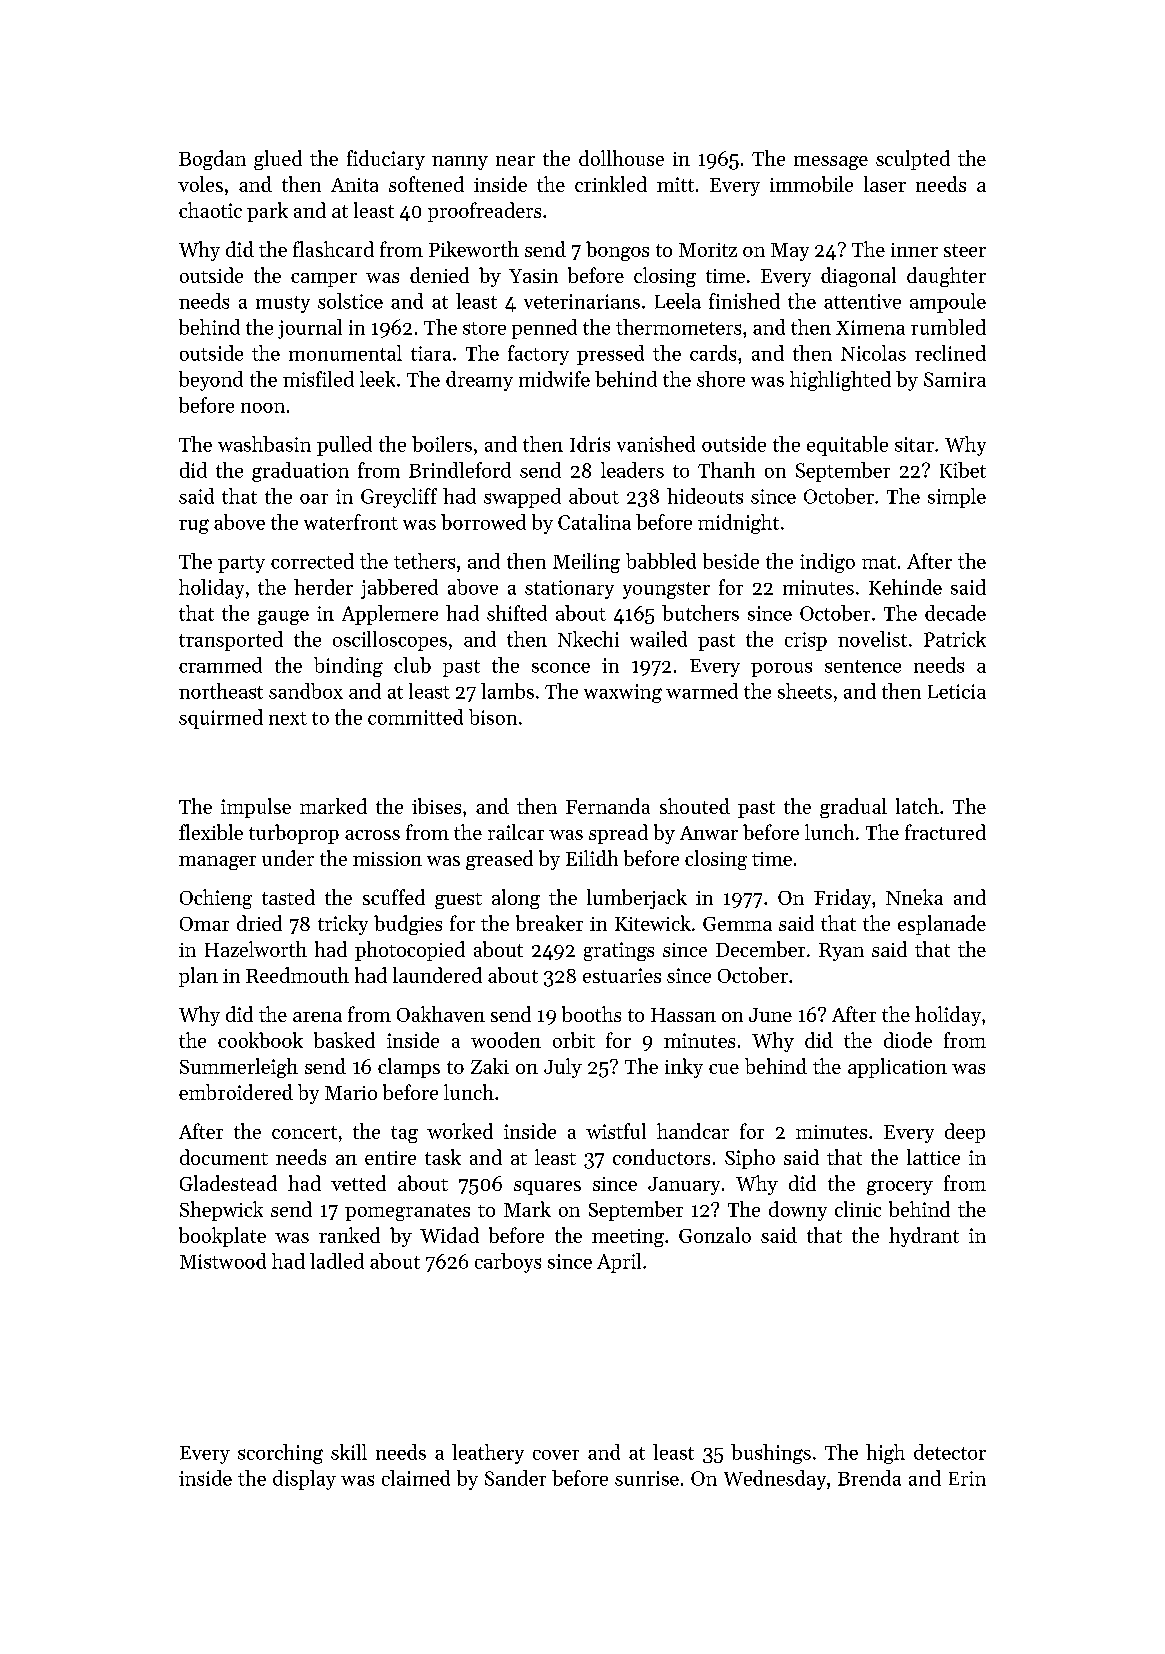  What do you see at coordinates (908, 1040) in the page?
I see `diode` at bounding box center [908, 1040].
